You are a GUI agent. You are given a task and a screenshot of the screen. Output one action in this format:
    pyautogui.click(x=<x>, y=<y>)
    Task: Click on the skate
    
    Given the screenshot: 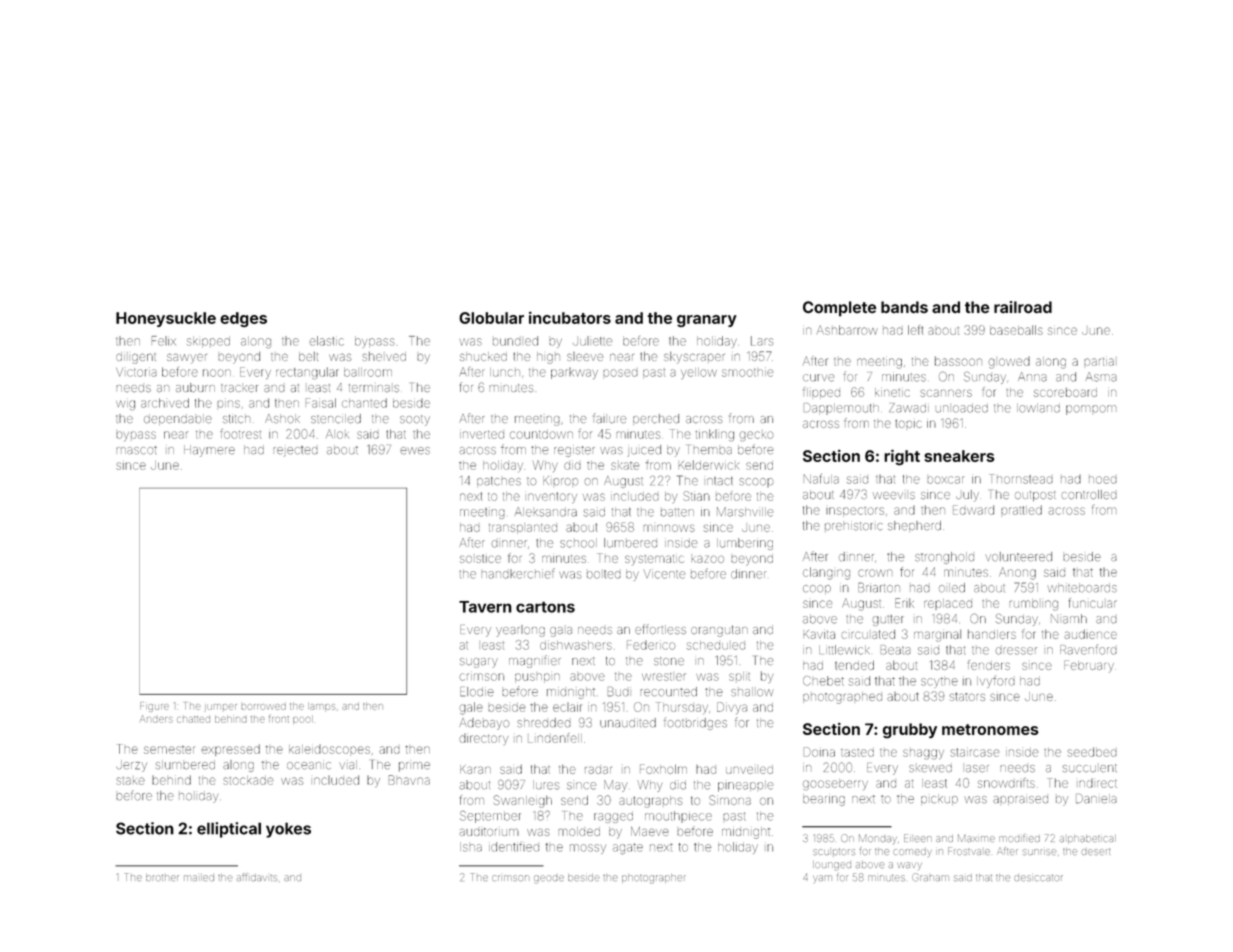 What is the action you would take?
    pyautogui.click(x=625, y=466)
